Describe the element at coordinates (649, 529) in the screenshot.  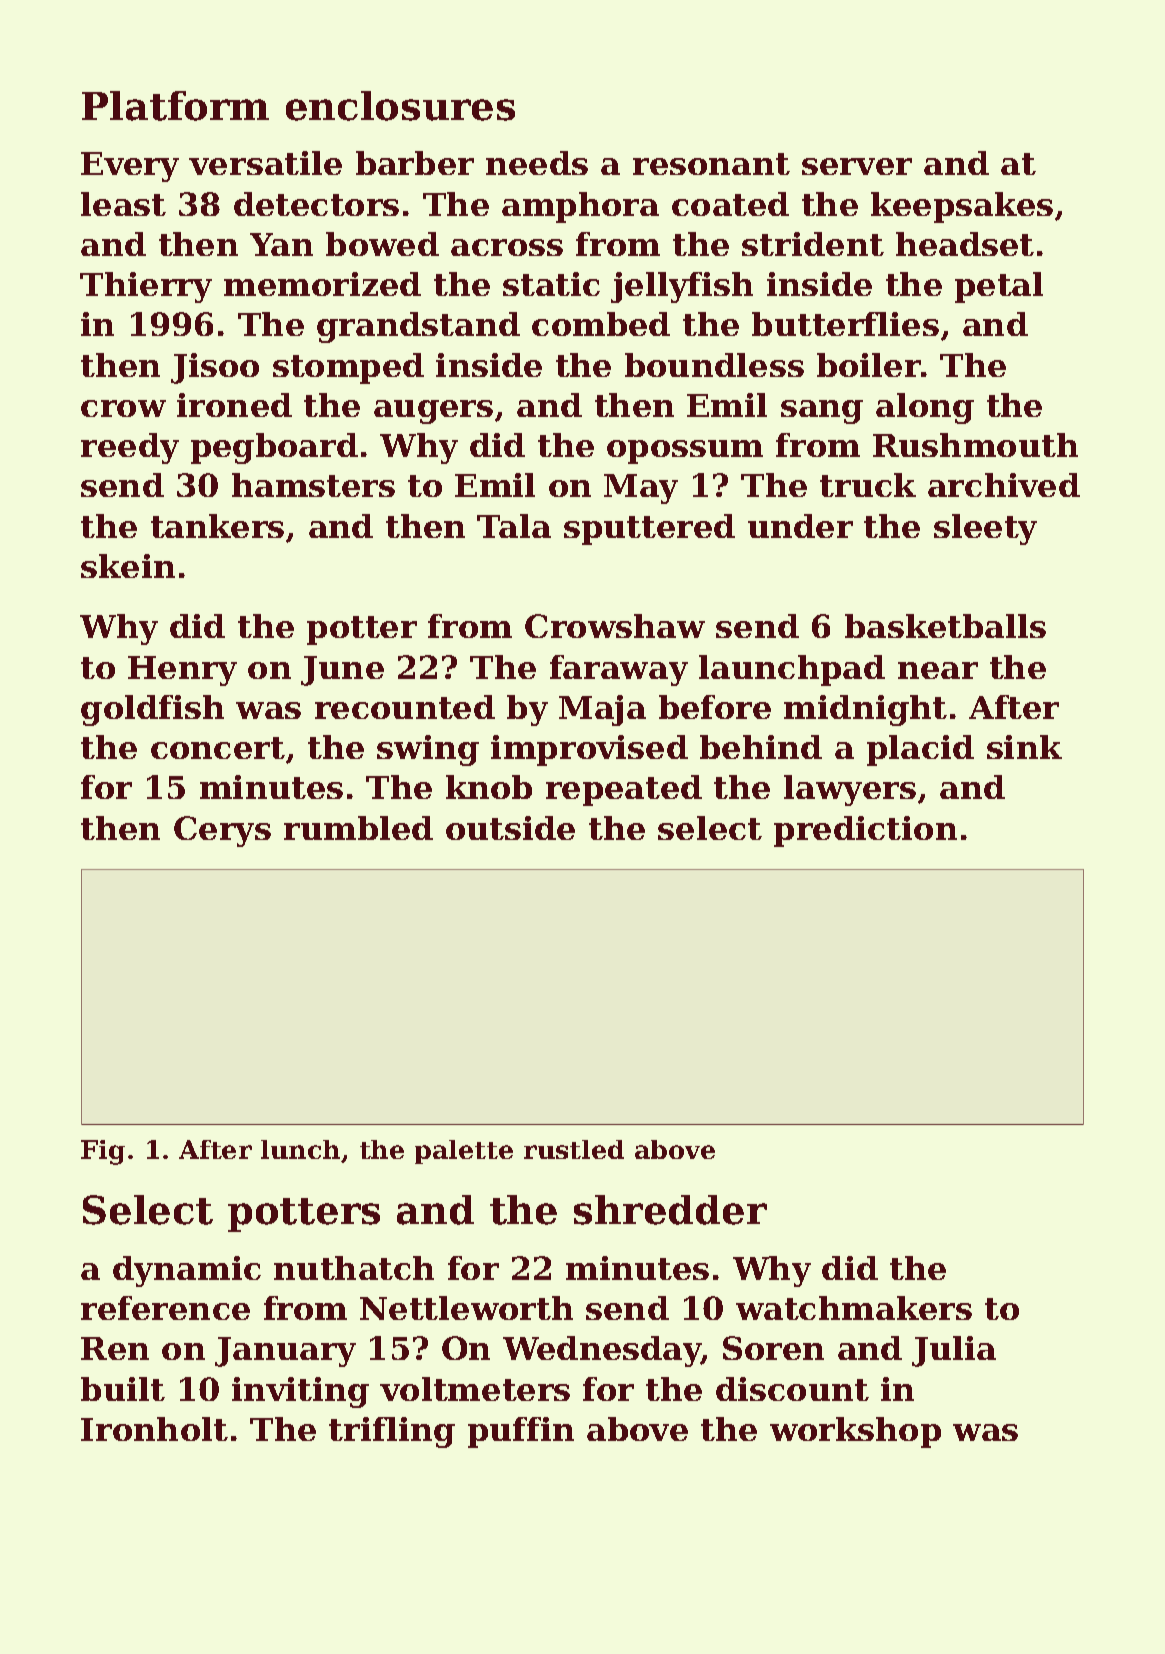
I see `sputtered` at that location.
